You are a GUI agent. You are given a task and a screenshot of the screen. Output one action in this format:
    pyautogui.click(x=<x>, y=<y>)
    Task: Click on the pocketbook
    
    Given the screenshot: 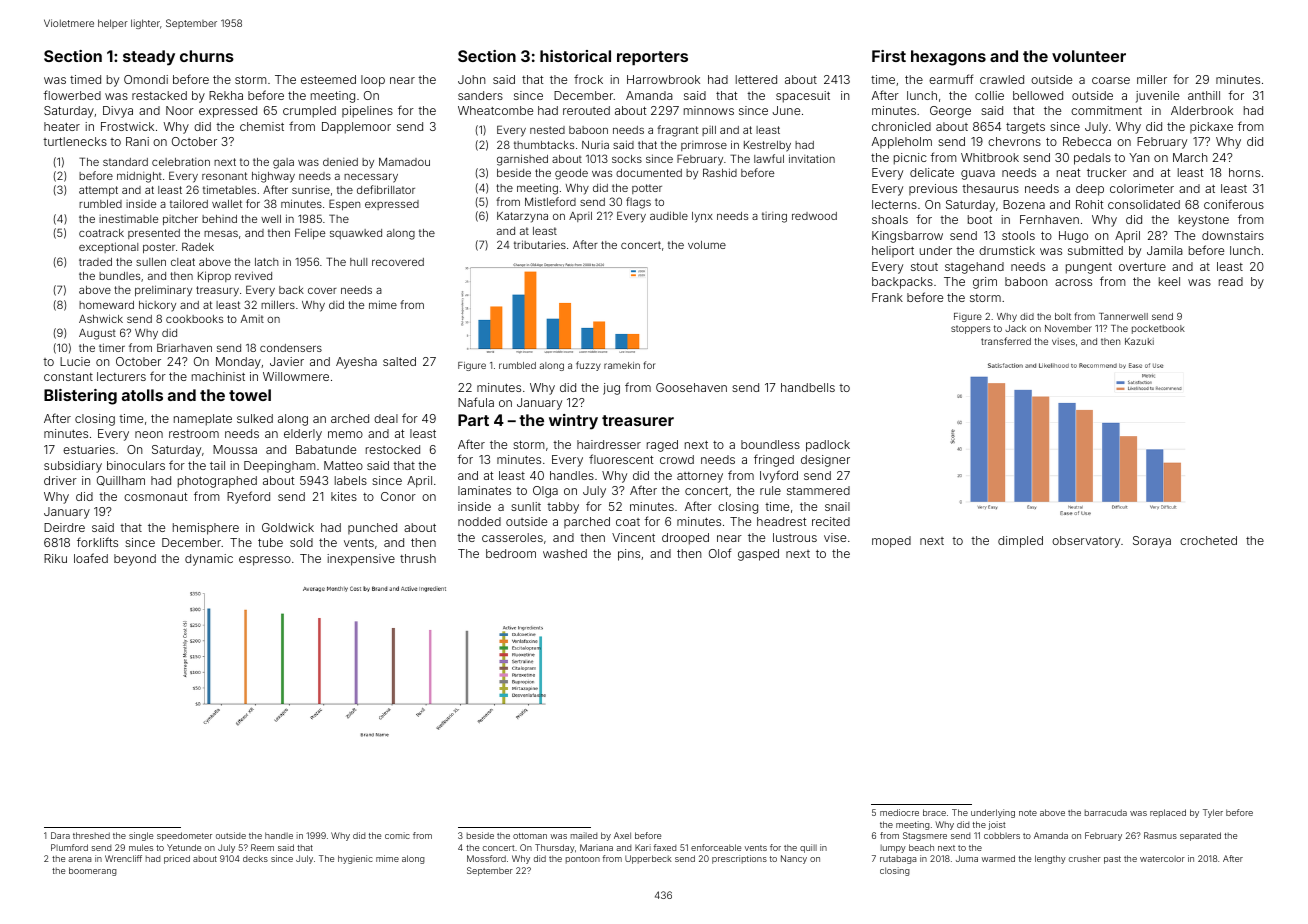 What is the action you would take?
    pyautogui.click(x=1158, y=329)
